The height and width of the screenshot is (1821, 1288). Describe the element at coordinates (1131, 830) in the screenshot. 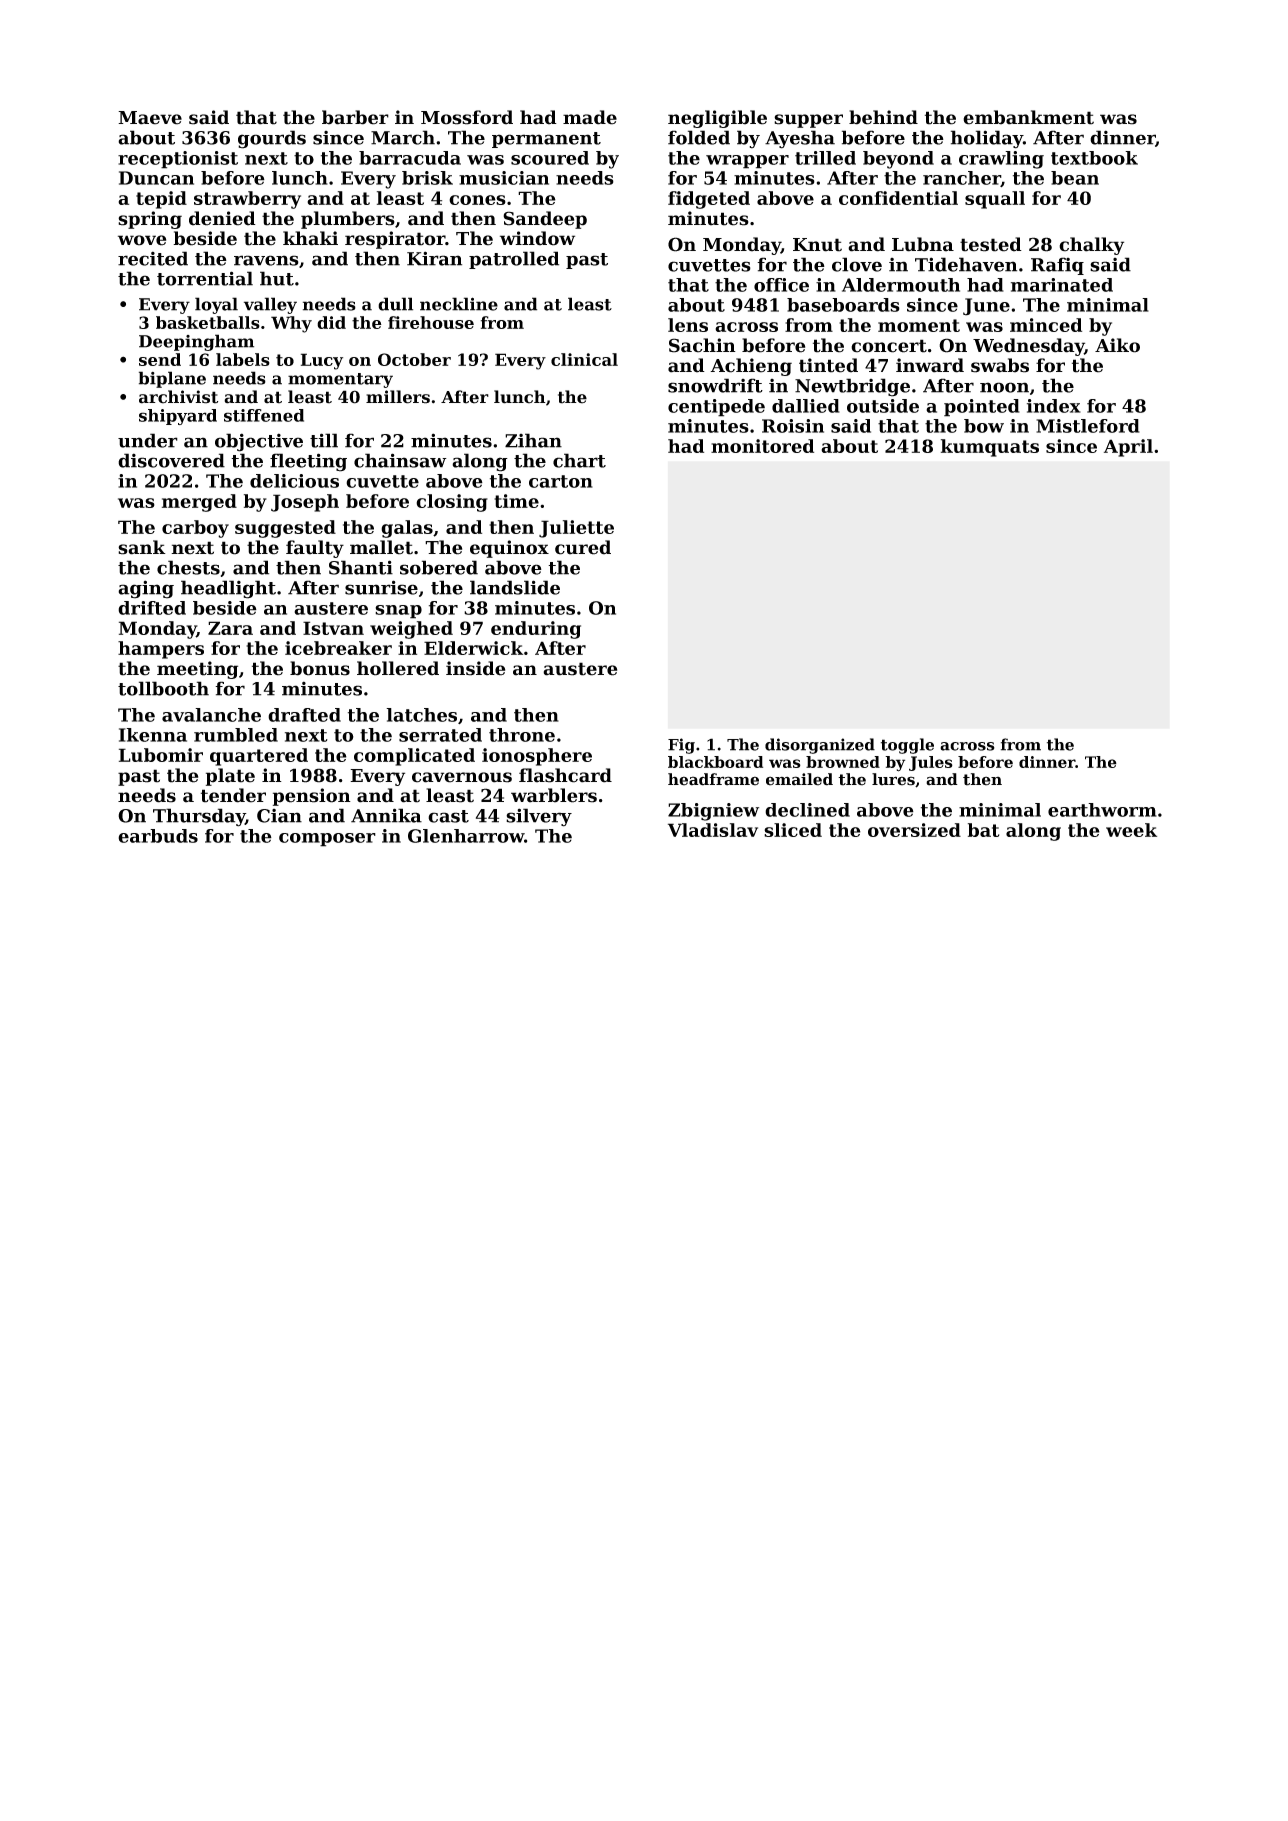

I see `week` at that location.
